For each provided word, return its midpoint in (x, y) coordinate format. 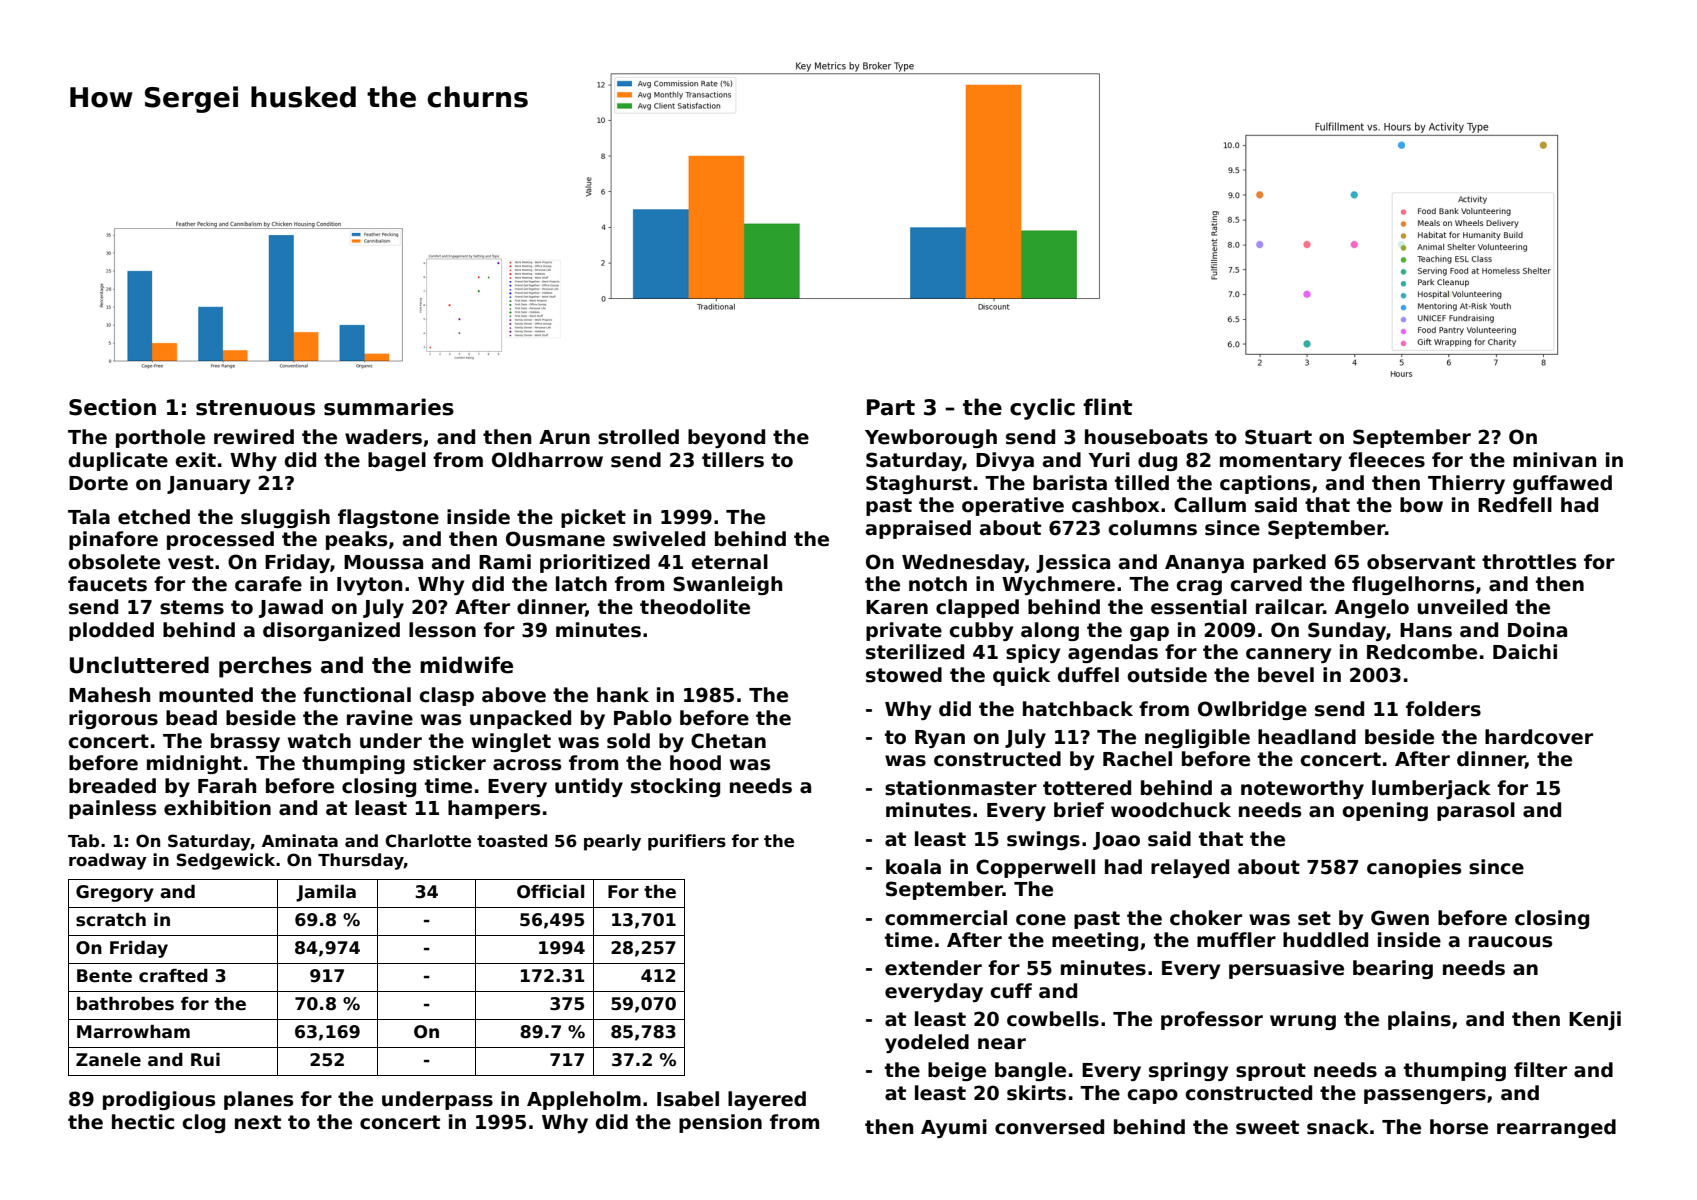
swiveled (659, 539)
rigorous (113, 719)
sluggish (285, 518)
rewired (254, 437)
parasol (1476, 811)
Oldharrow (547, 460)
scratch (111, 920)
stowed (904, 675)
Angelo (1372, 608)
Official (550, 892)
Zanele (108, 1060)
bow (1421, 505)
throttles (1529, 562)
